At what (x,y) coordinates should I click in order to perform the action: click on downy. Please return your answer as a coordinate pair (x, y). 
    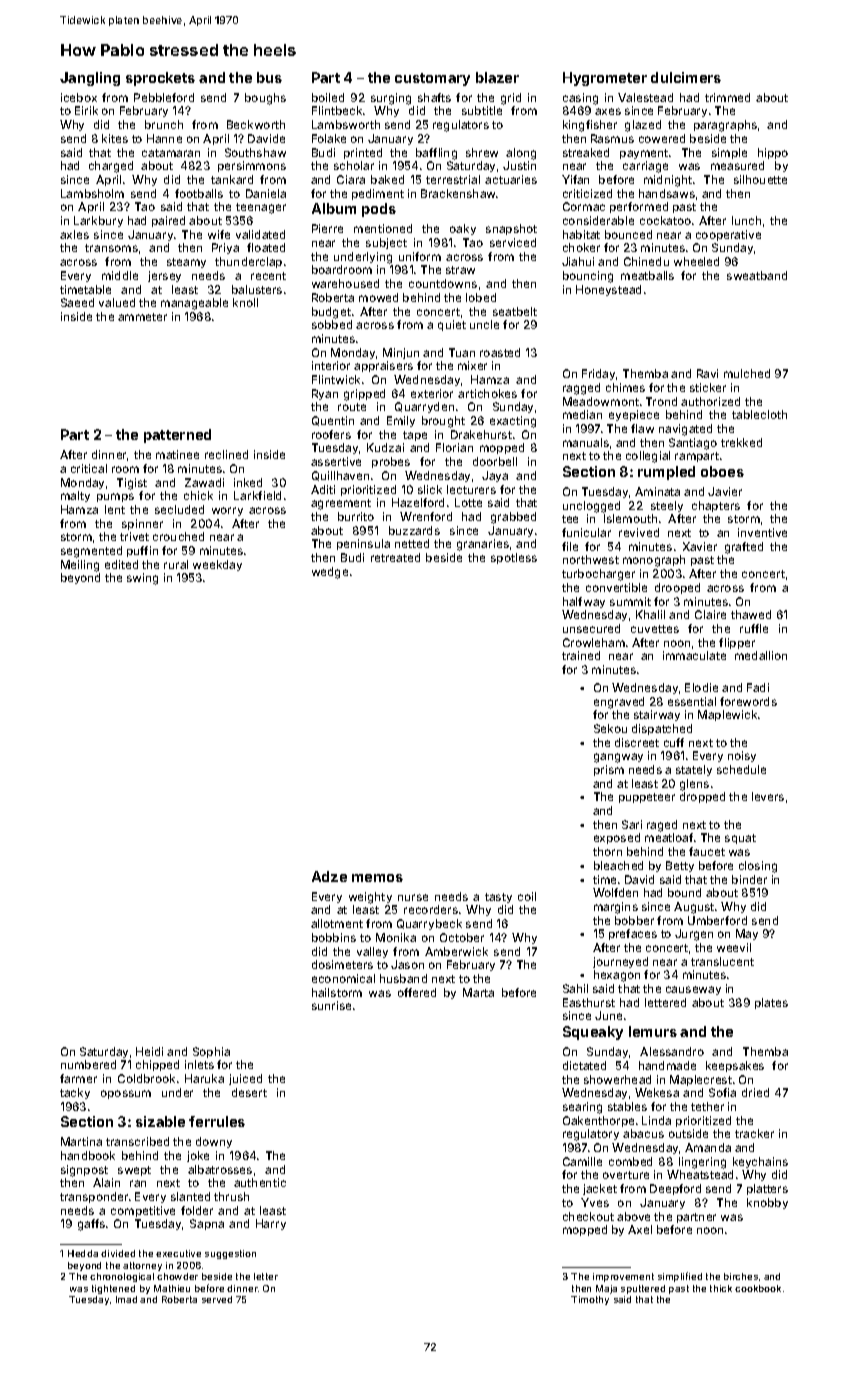
    Looking at the image, I should click on (214, 1142).
